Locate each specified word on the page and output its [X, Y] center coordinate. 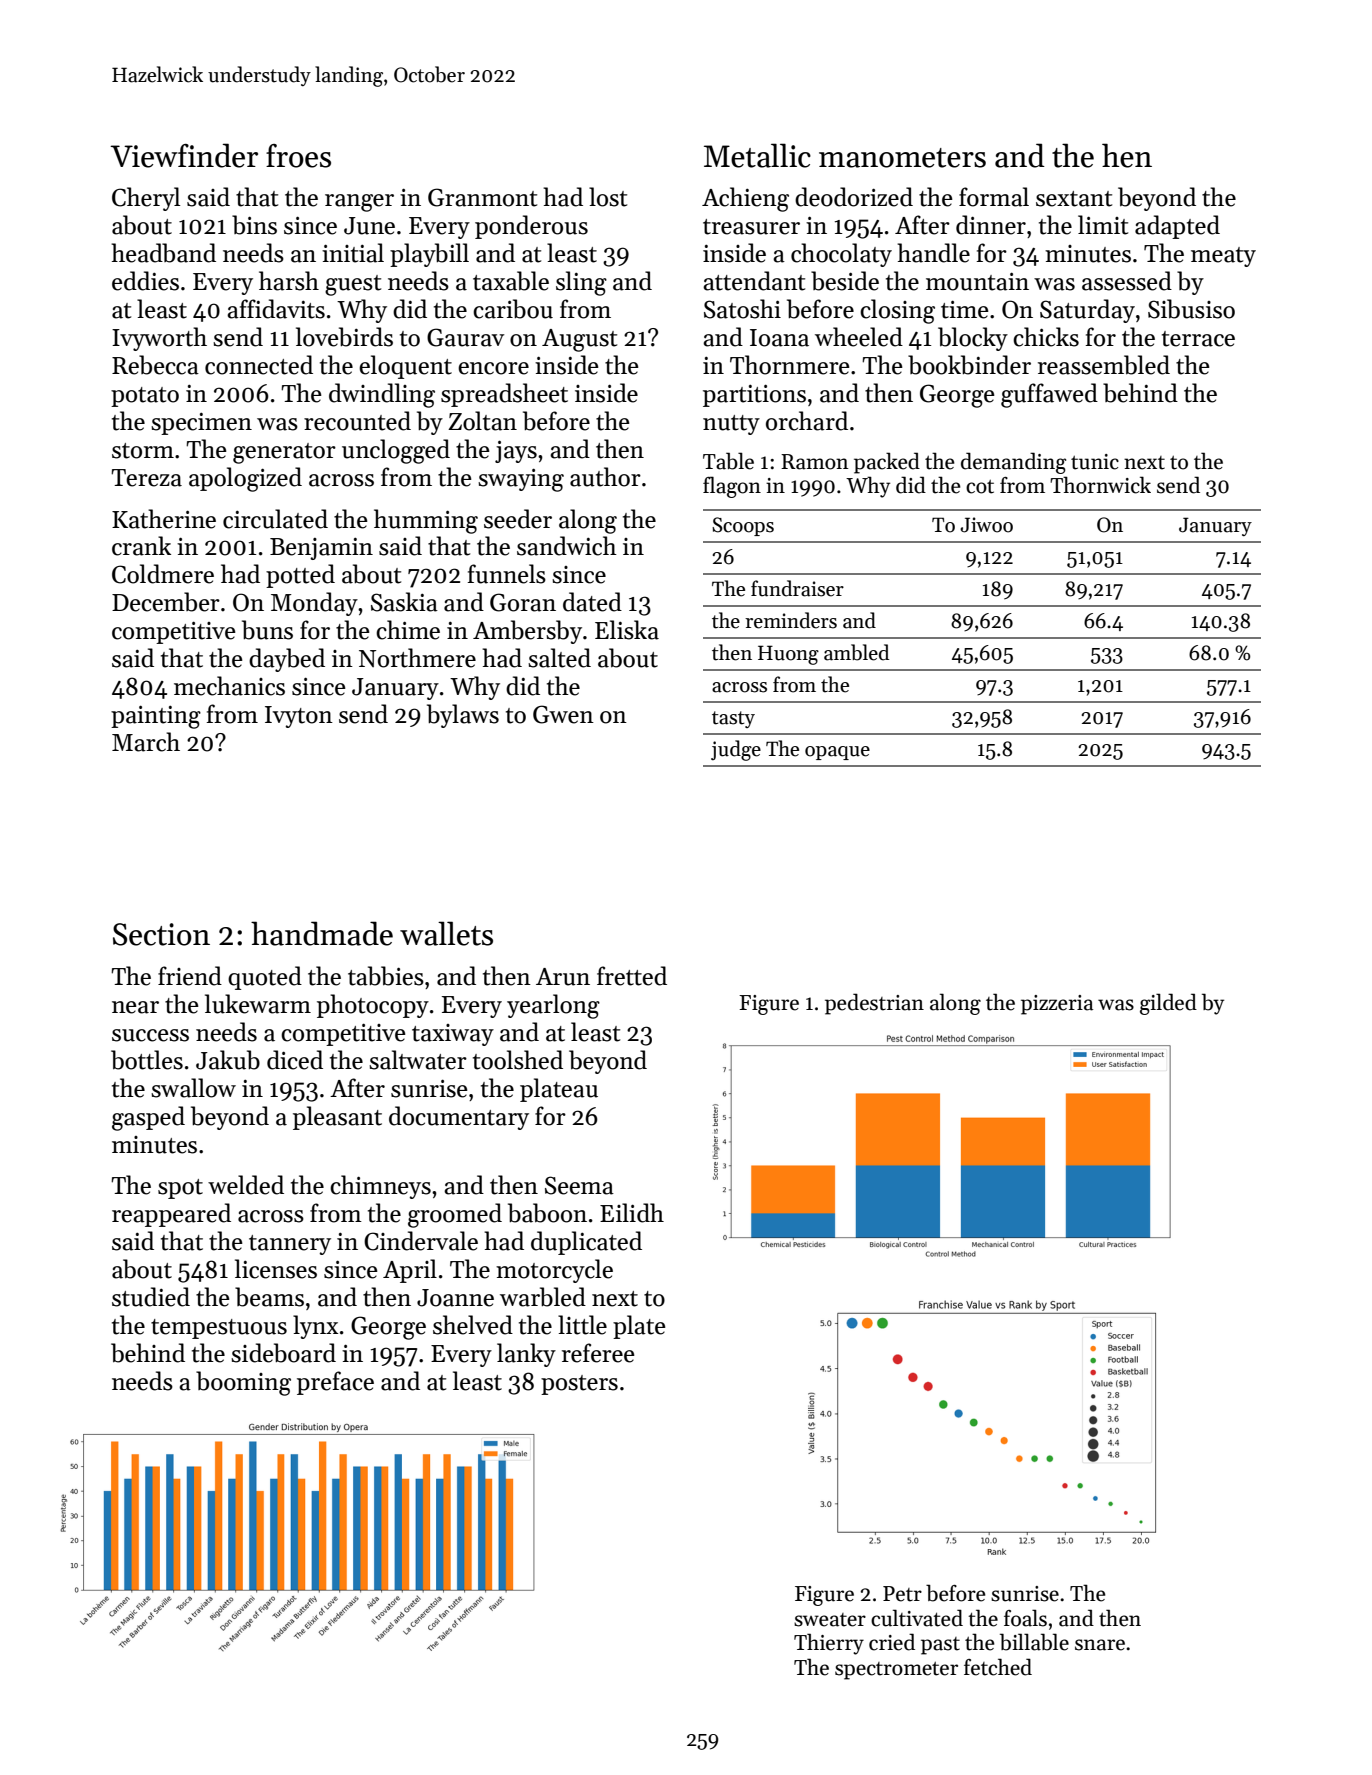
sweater [830, 1620]
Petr [902, 1594]
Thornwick [1100, 485]
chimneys [380, 1187]
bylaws [463, 716]
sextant [1074, 199]
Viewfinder [184, 155]
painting [156, 717]
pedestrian [874, 1004]
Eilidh [632, 1213]
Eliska [627, 630]
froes [298, 156]
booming [243, 1383]
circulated [275, 519]
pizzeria [1057, 1005]
